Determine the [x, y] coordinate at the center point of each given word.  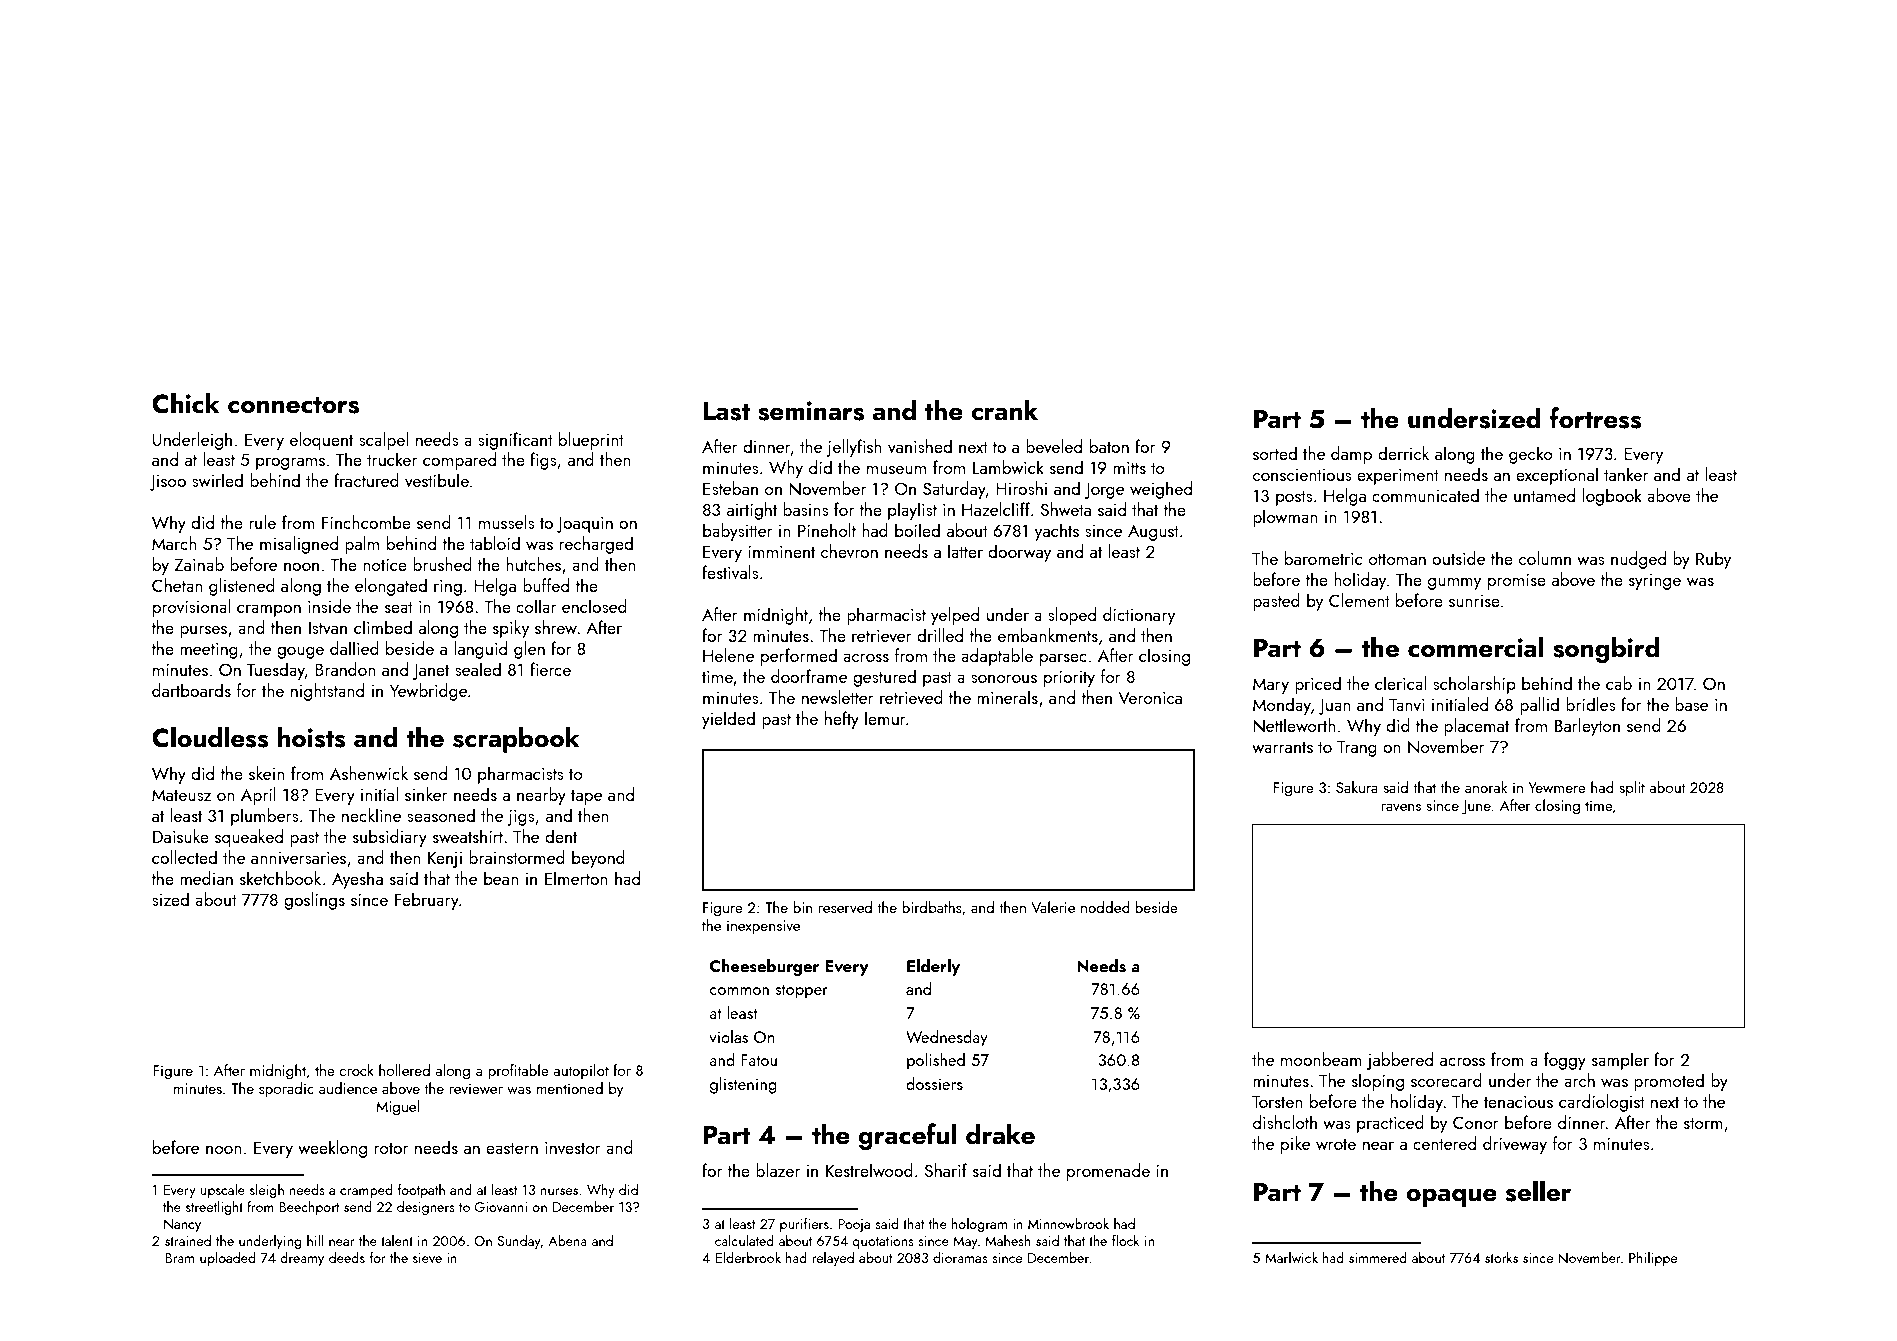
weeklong [332, 1149]
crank [1004, 410]
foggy [1565, 1061]
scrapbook [516, 739]
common [739, 991]
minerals [1007, 697]
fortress [1596, 418]
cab [1619, 683]
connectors [293, 405]
